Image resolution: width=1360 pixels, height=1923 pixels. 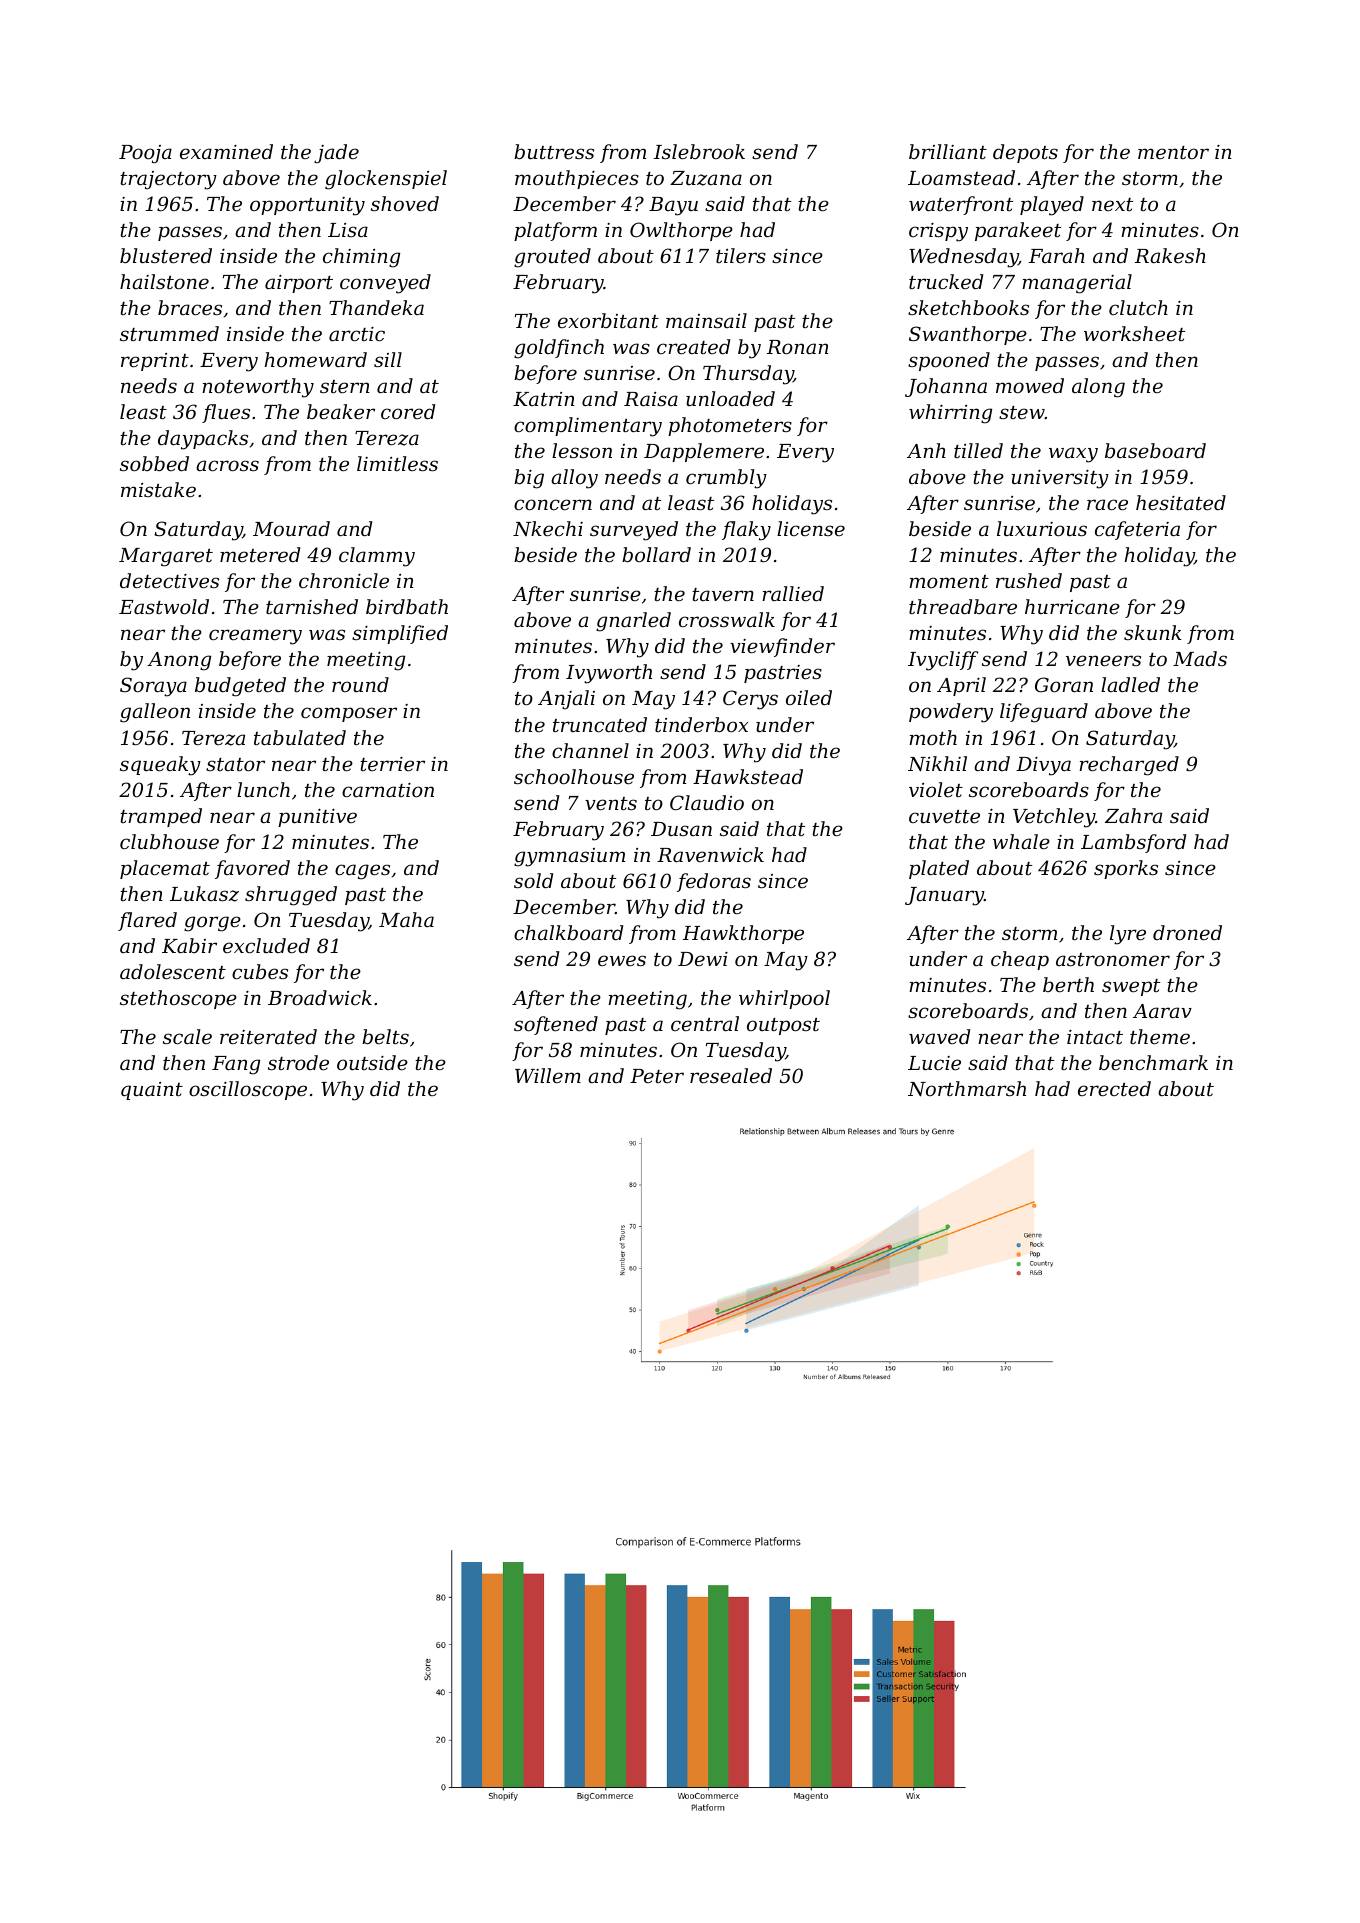 I want to click on Eastwold, so click(x=164, y=606).
